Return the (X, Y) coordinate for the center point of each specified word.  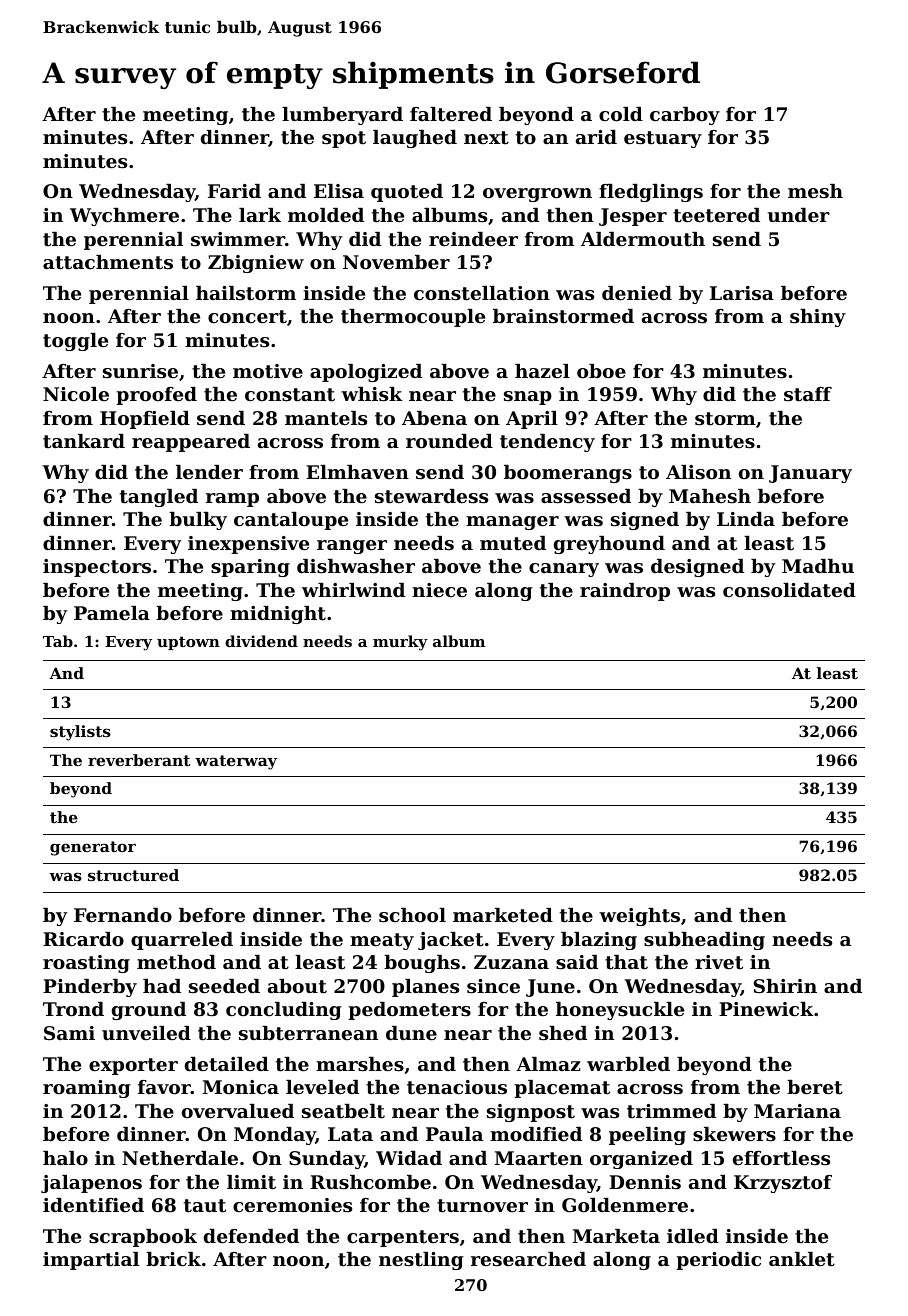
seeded (224, 986)
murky (400, 643)
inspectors (97, 568)
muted (513, 543)
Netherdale (180, 1158)
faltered (451, 114)
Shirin (785, 986)
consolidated (789, 590)
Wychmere (124, 217)
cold (621, 114)
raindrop (625, 592)
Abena (434, 418)
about (297, 986)
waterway (236, 762)
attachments (108, 262)
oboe (601, 371)
